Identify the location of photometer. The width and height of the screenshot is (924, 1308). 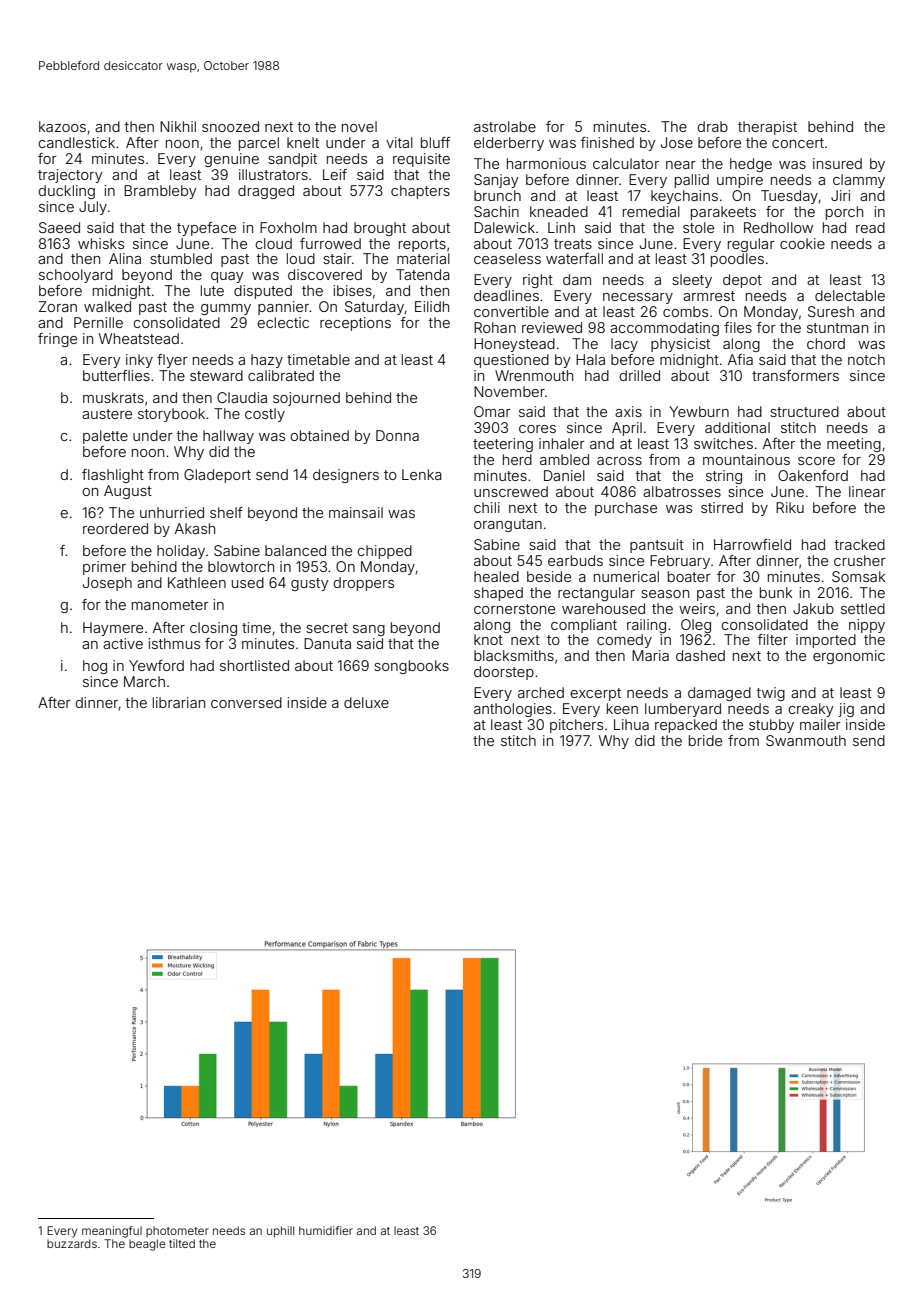
(177, 1231).
